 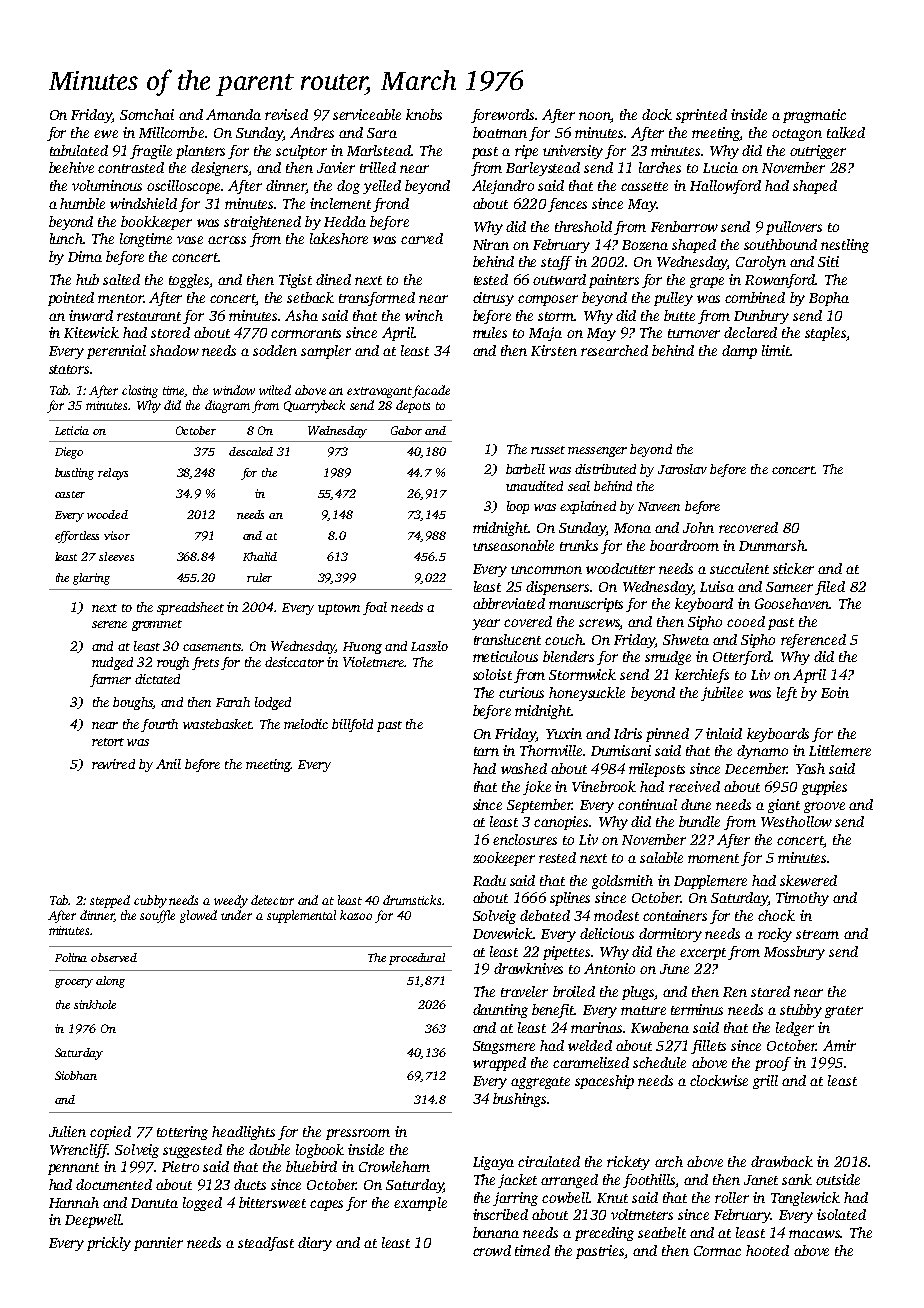 What do you see at coordinates (570, 899) in the page?
I see `splines` at bounding box center [570, 899].
